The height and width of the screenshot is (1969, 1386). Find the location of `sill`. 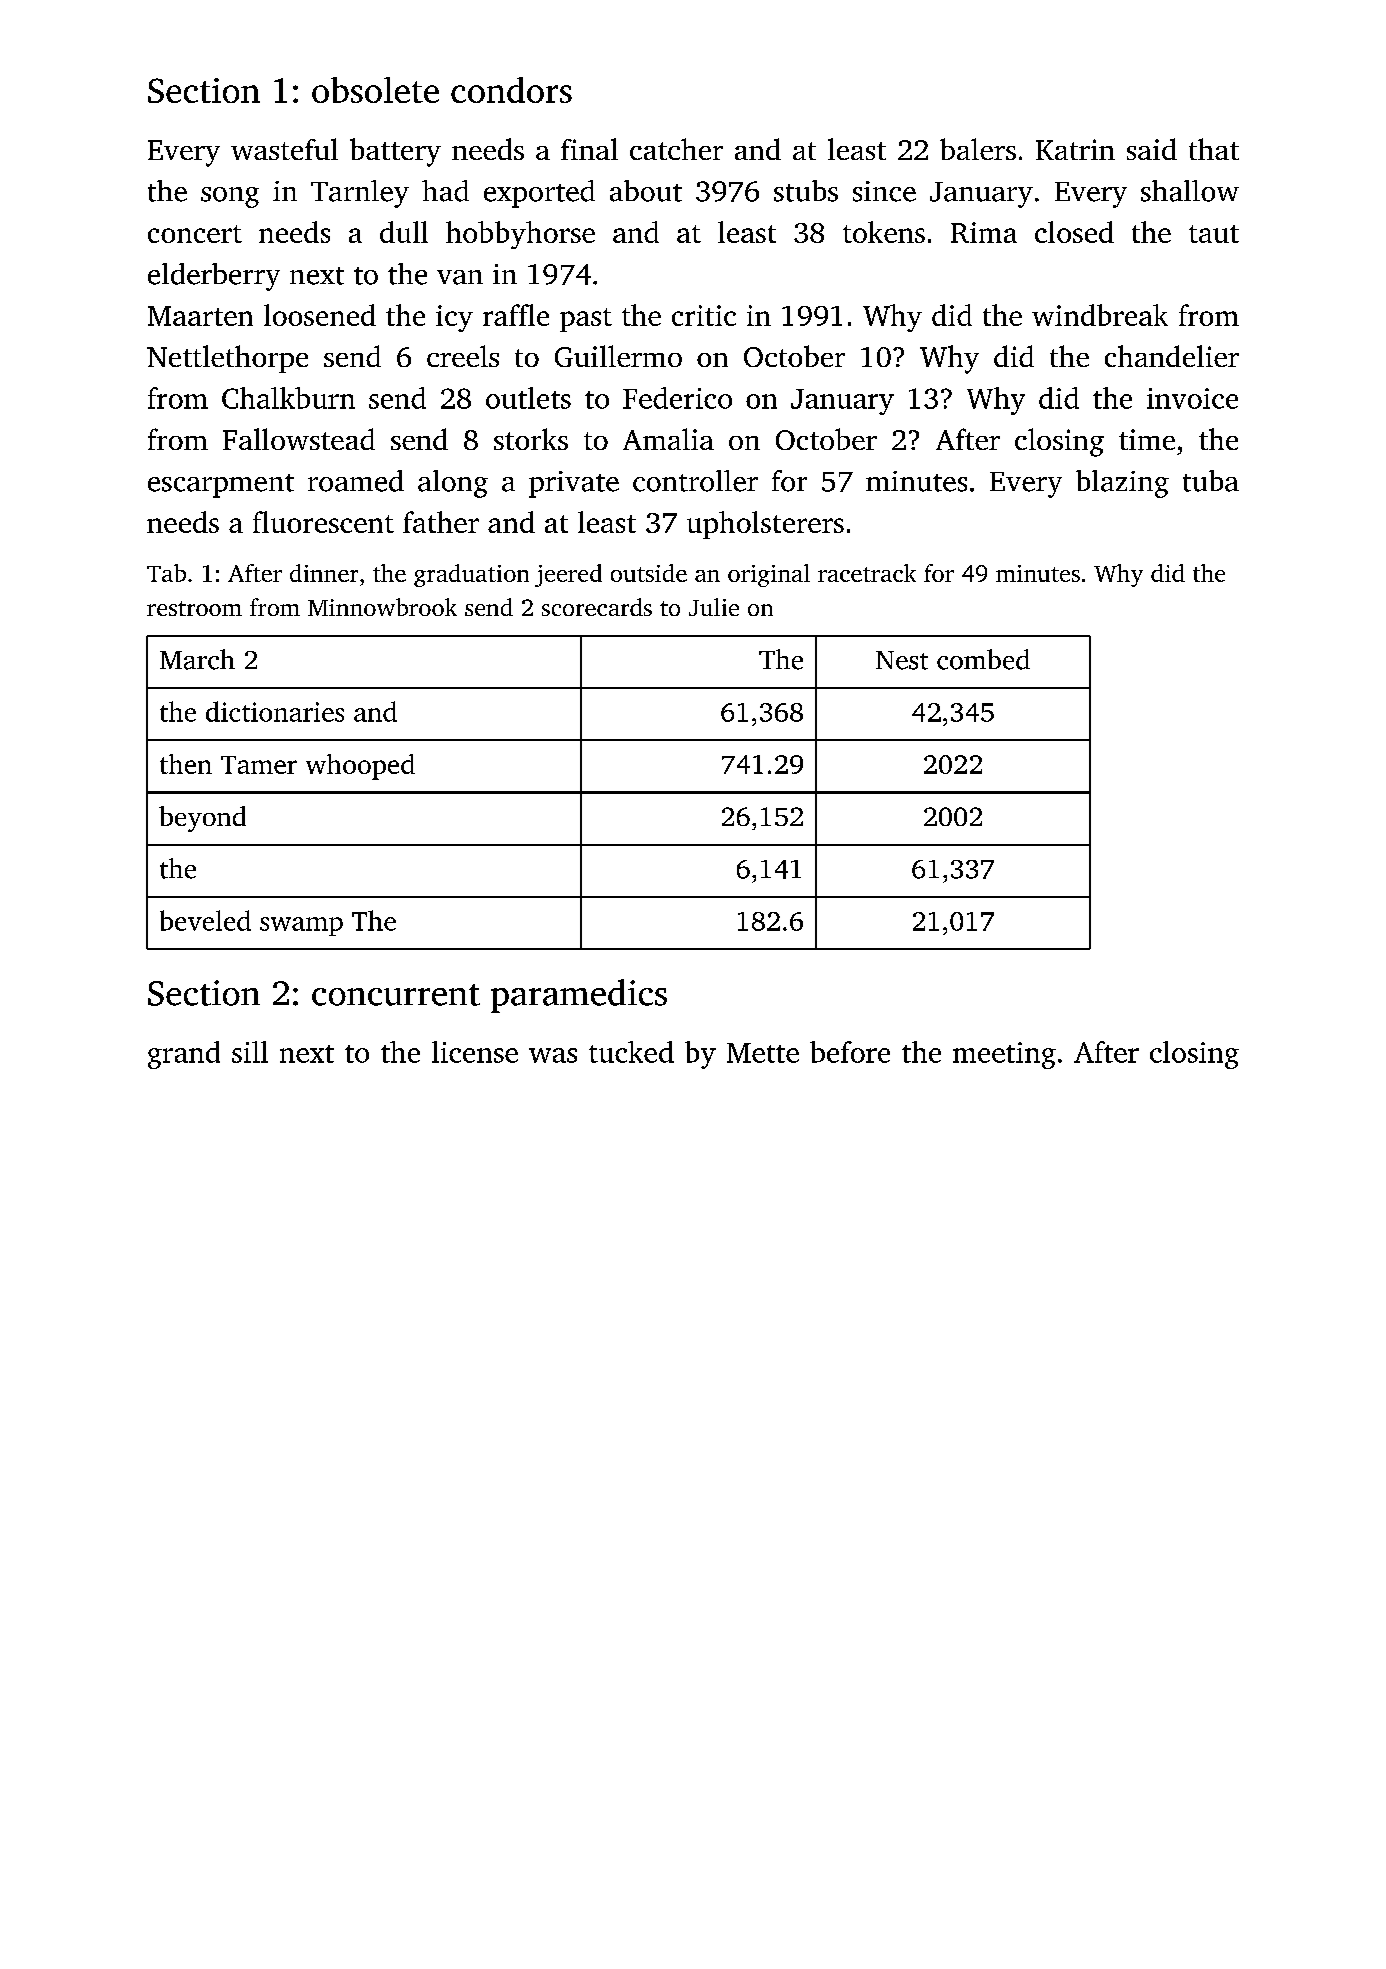

sill is located at coordinates (250, 1052).
